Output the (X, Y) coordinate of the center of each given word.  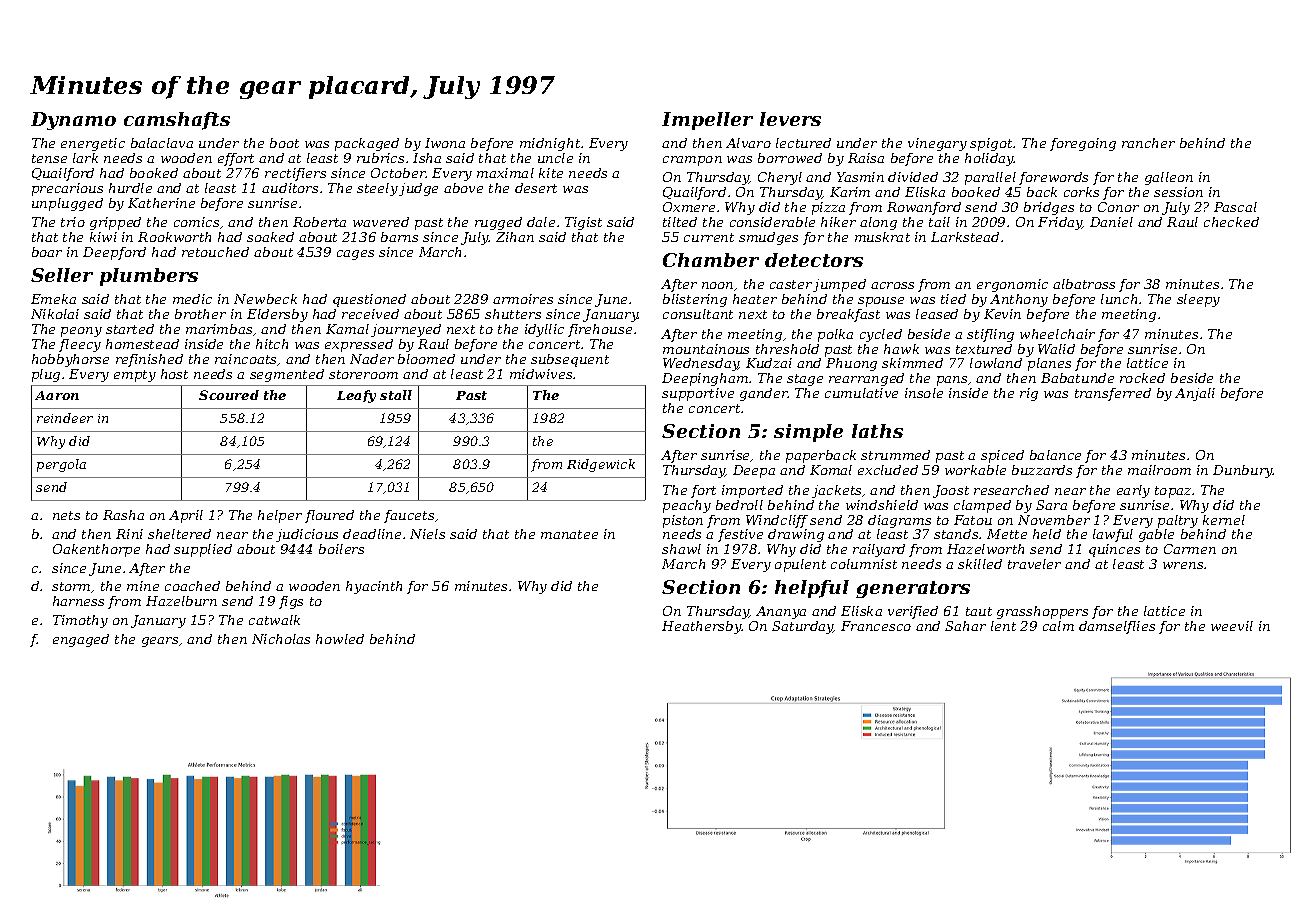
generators (913, 589)
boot (284, 143)
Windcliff (777, 521)
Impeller (707, 121)
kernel (1224, 520)
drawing (796, 535)
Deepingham (705, 379)
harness (78, 601)
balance (1055, 455)
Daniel (1111, 222)
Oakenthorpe (96, 550)
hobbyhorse (70, 360)
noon (717, 285)
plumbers (149, 277)
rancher (1148, 143)
